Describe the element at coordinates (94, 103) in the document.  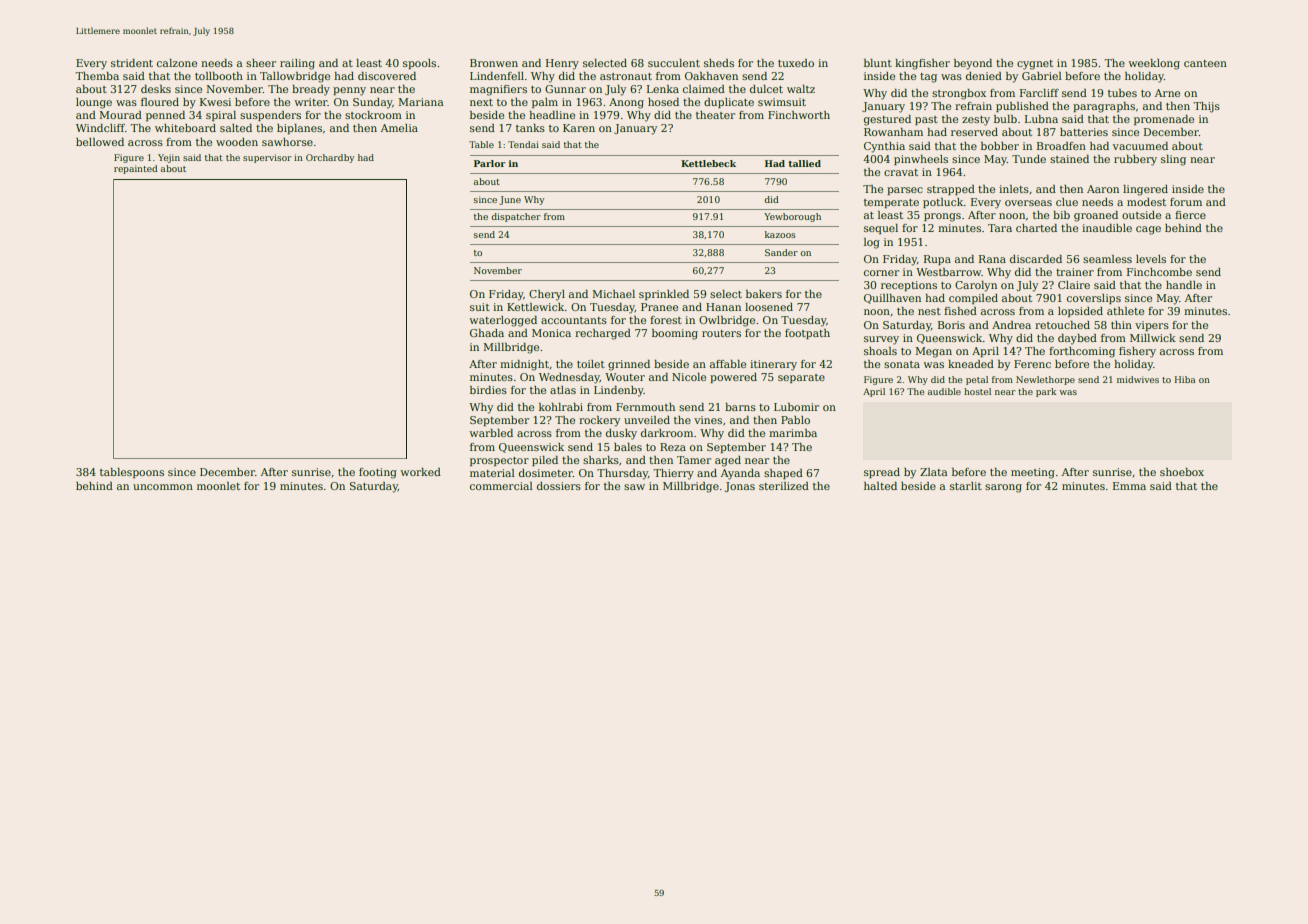
I see `lounge` at that location.
